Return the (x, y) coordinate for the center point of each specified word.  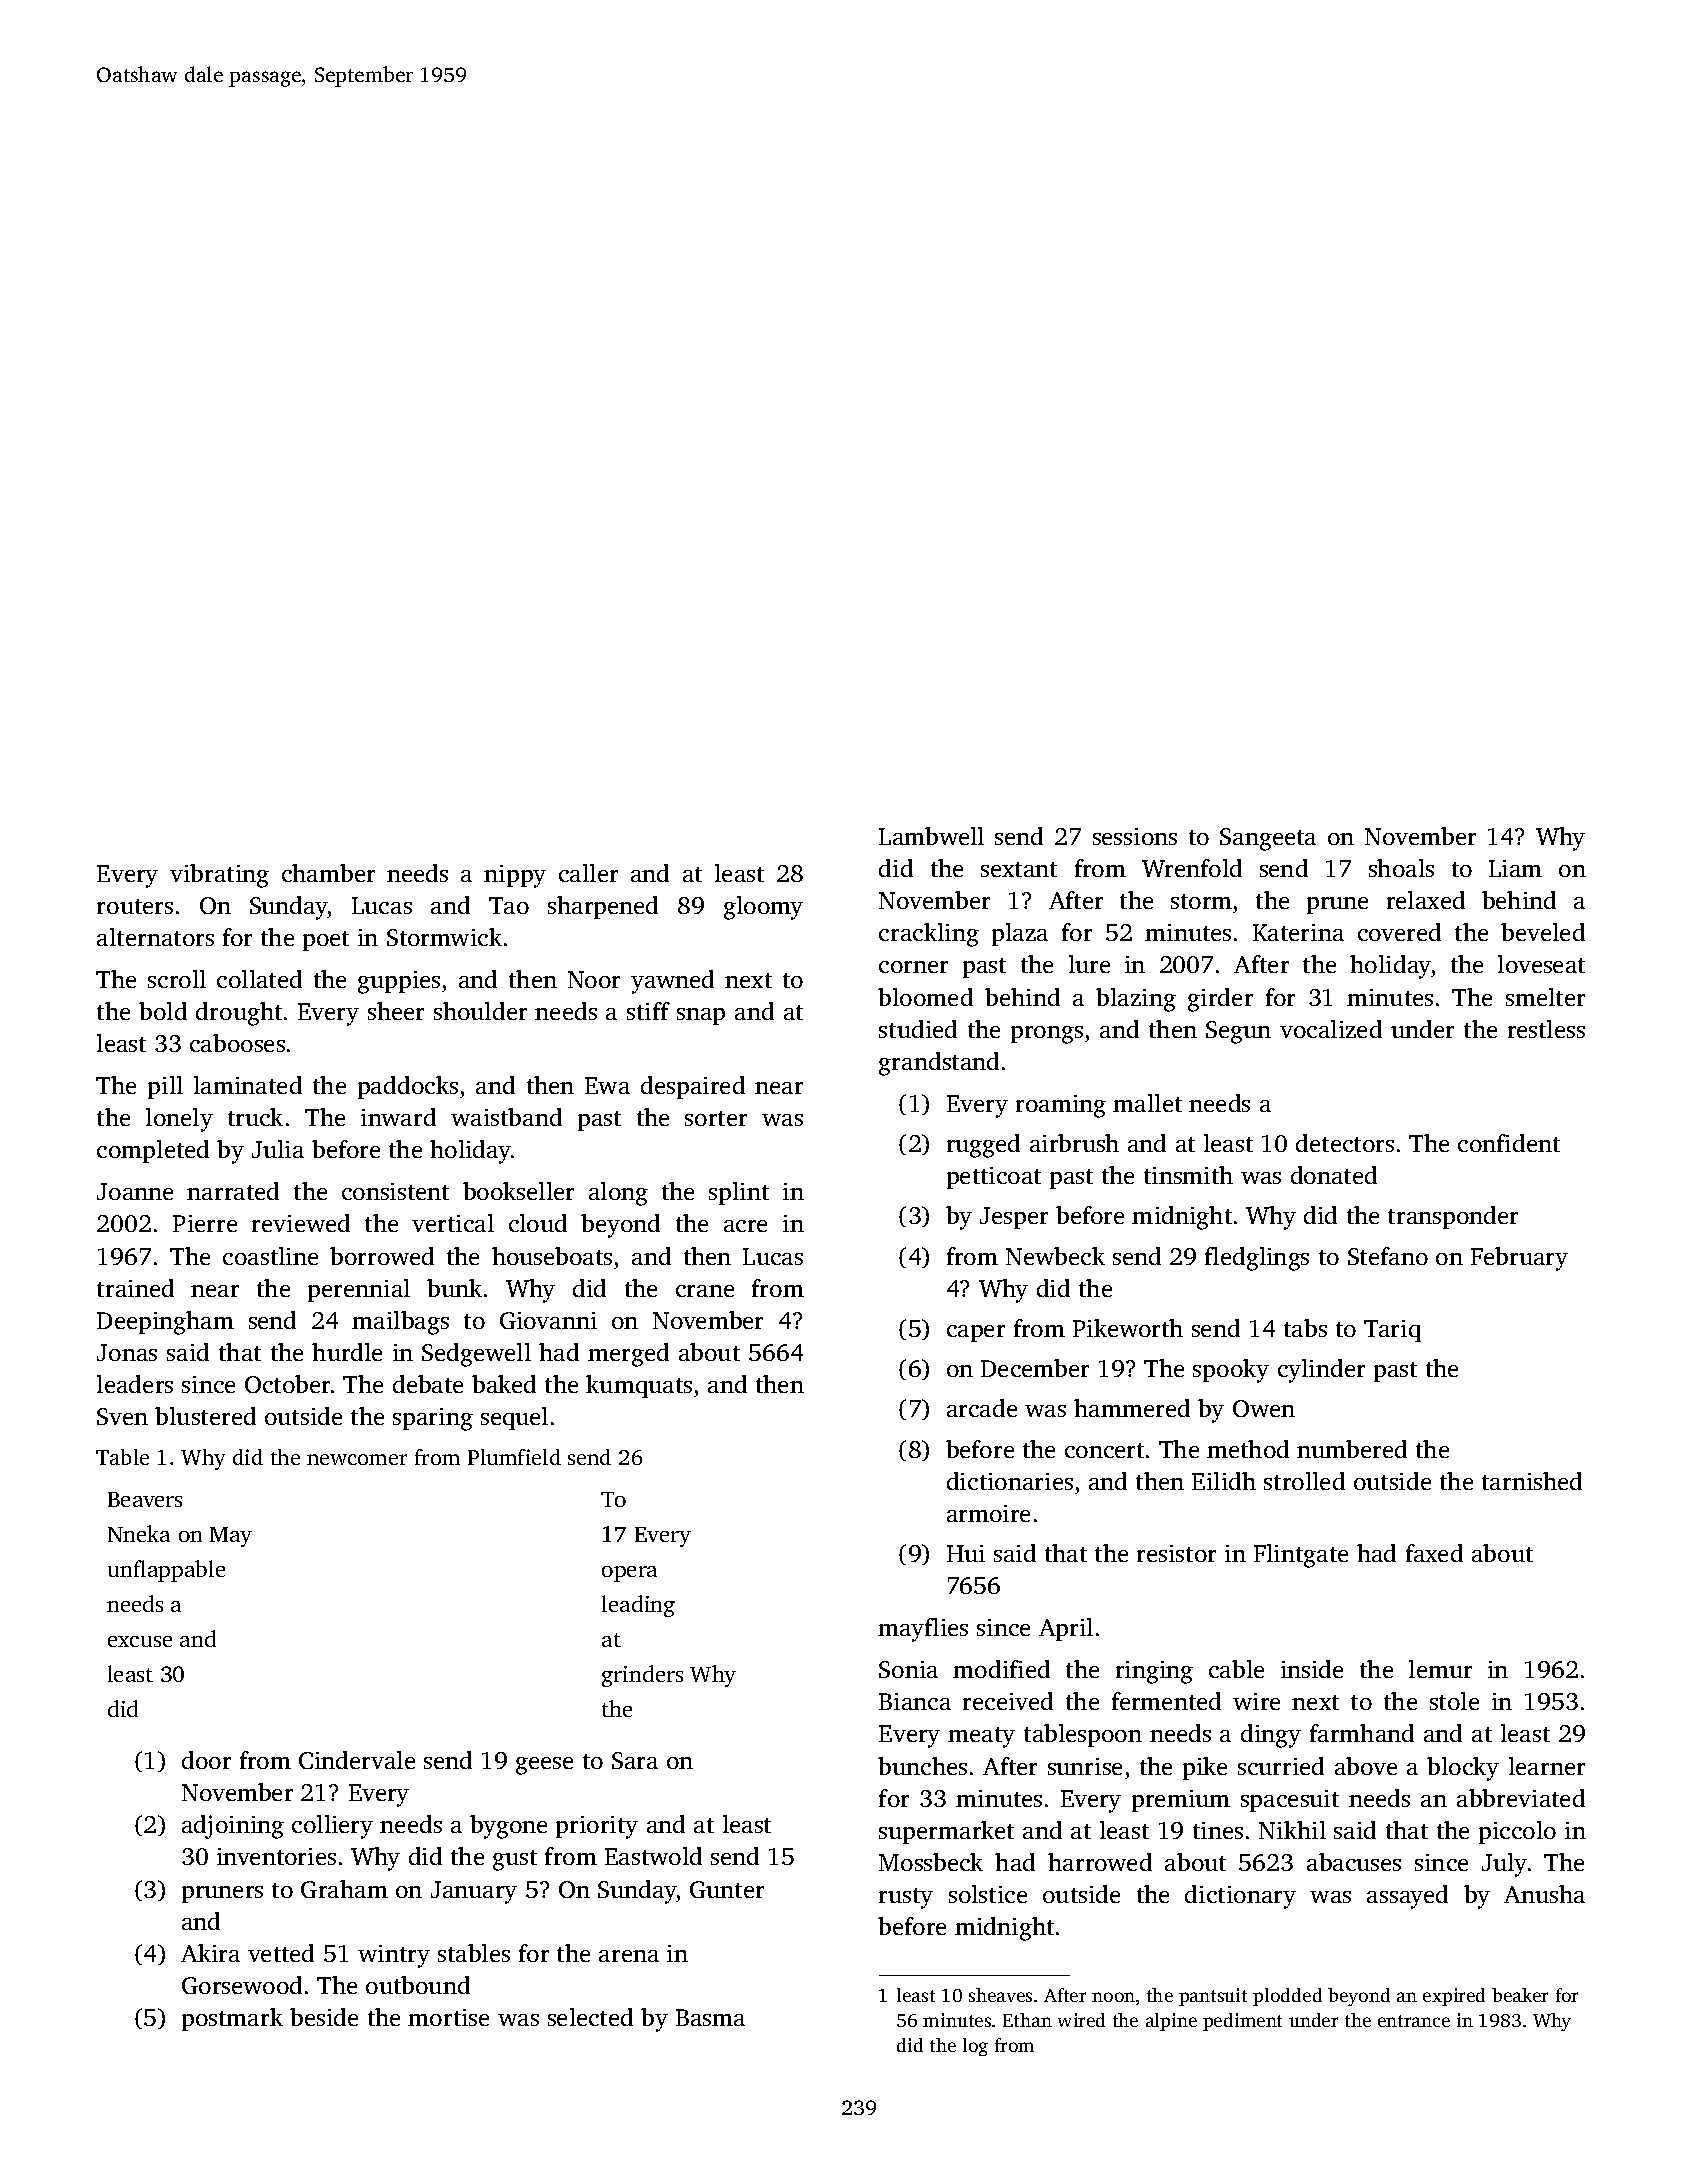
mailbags (400, 1323)
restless (1546, 1029)
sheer (396, 1011)
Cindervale (357, 1760)
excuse (140, 1641)
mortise (448, 2017)
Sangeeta (1268, 839)
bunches (922, 1766)
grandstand (939, 1064)
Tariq (1392, 1331)
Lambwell (931, 836)
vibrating (219, 876)
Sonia (908, 1669)
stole (1454, 1701)
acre (745, 1226)
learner (1547, 1766)
